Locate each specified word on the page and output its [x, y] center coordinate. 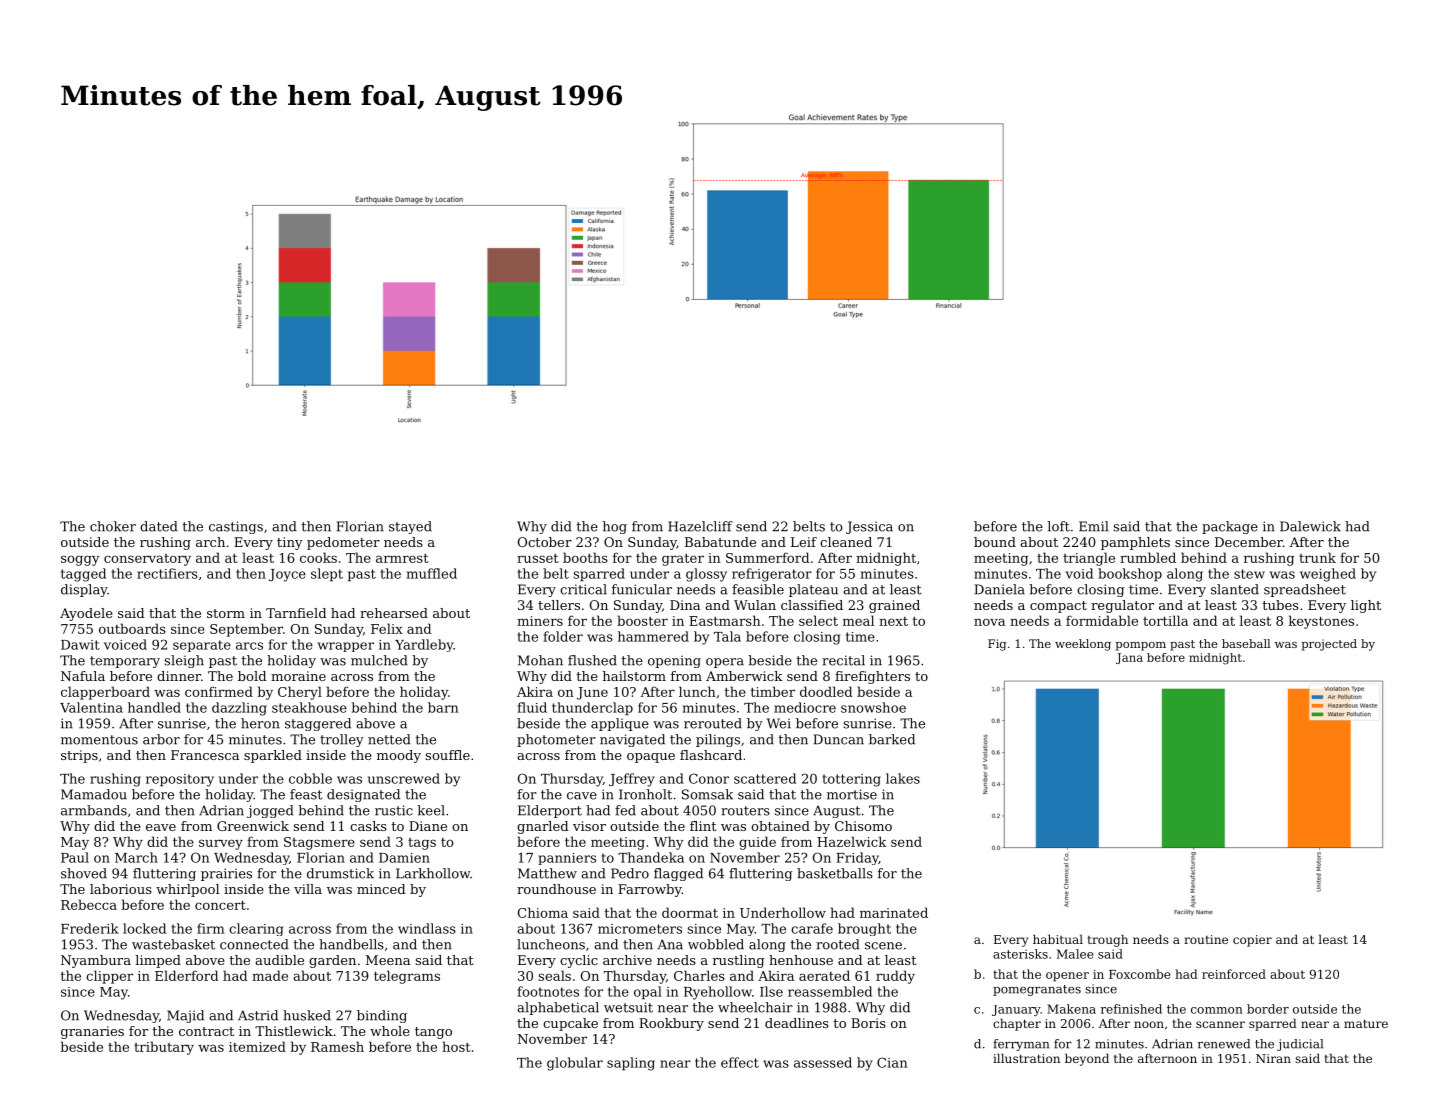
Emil [1094, 526]
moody [399, 756]
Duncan [839, 739]
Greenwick [253, 826]
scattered [765, 778]
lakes [903, 778]
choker [113, 526]
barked [892, 739]
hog [615, 527]
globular [575, 1064]
